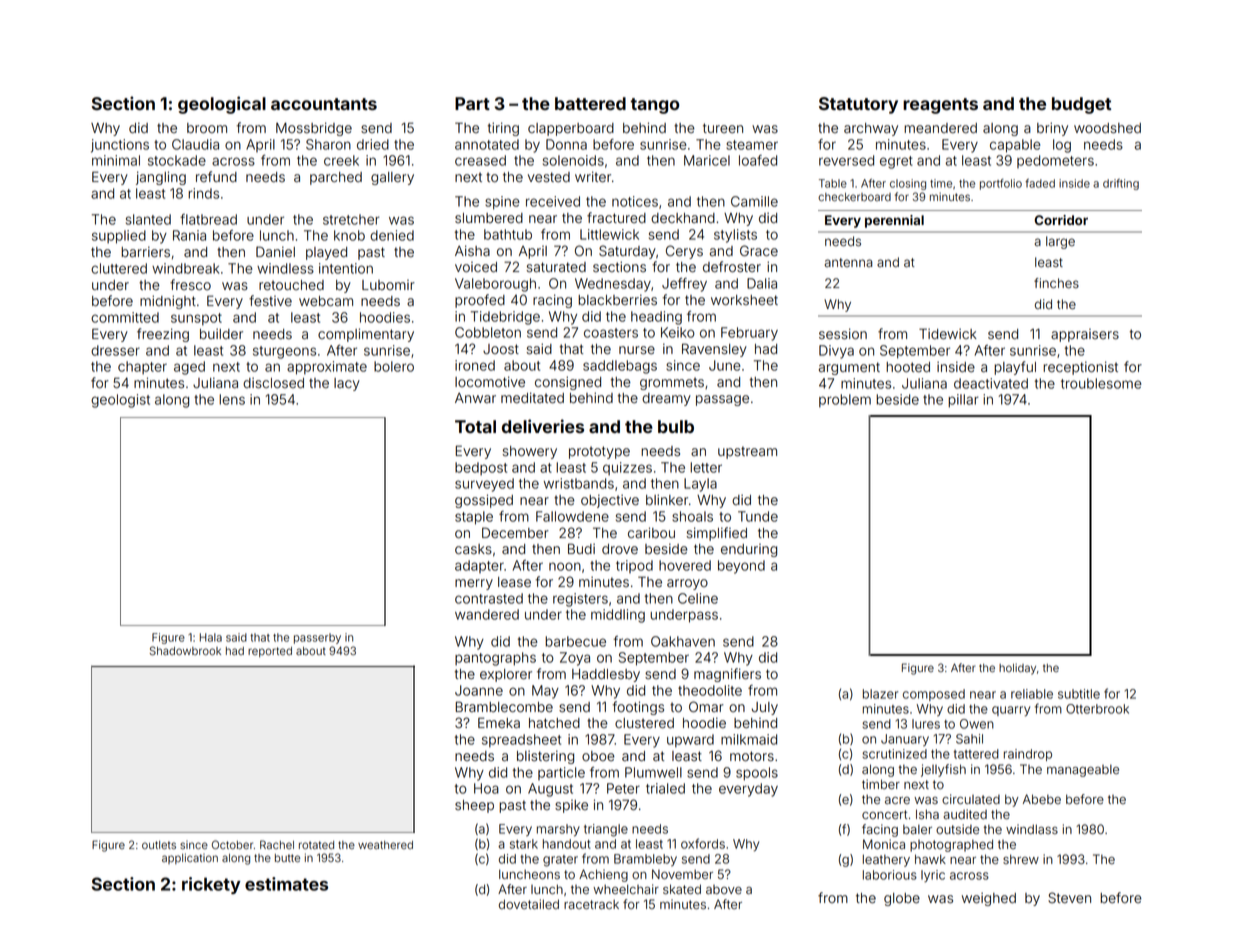 This image has height=952, width=1233. I want to click on closing, so click(908, 184).
